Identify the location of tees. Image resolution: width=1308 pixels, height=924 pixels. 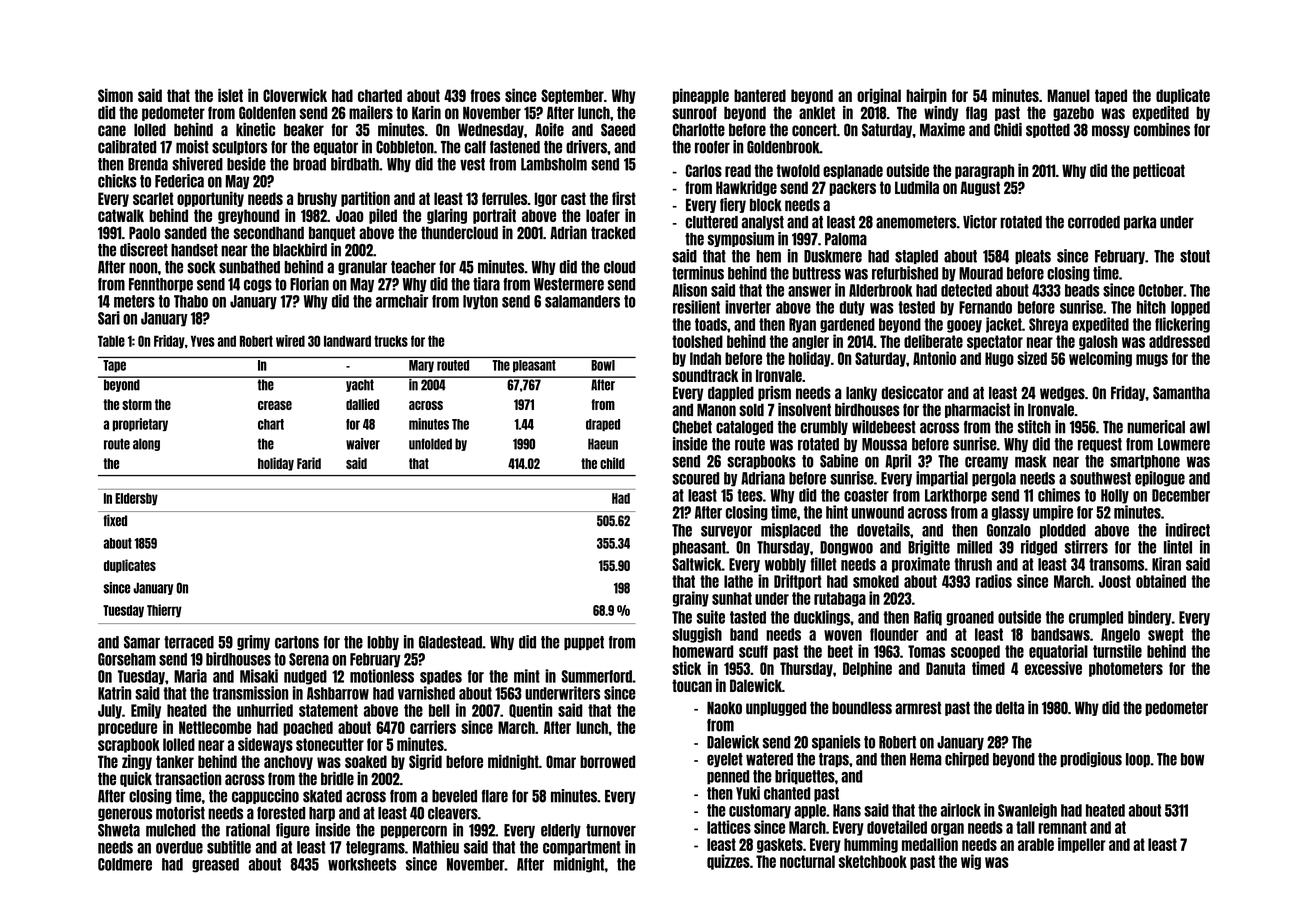
(750, 495).
